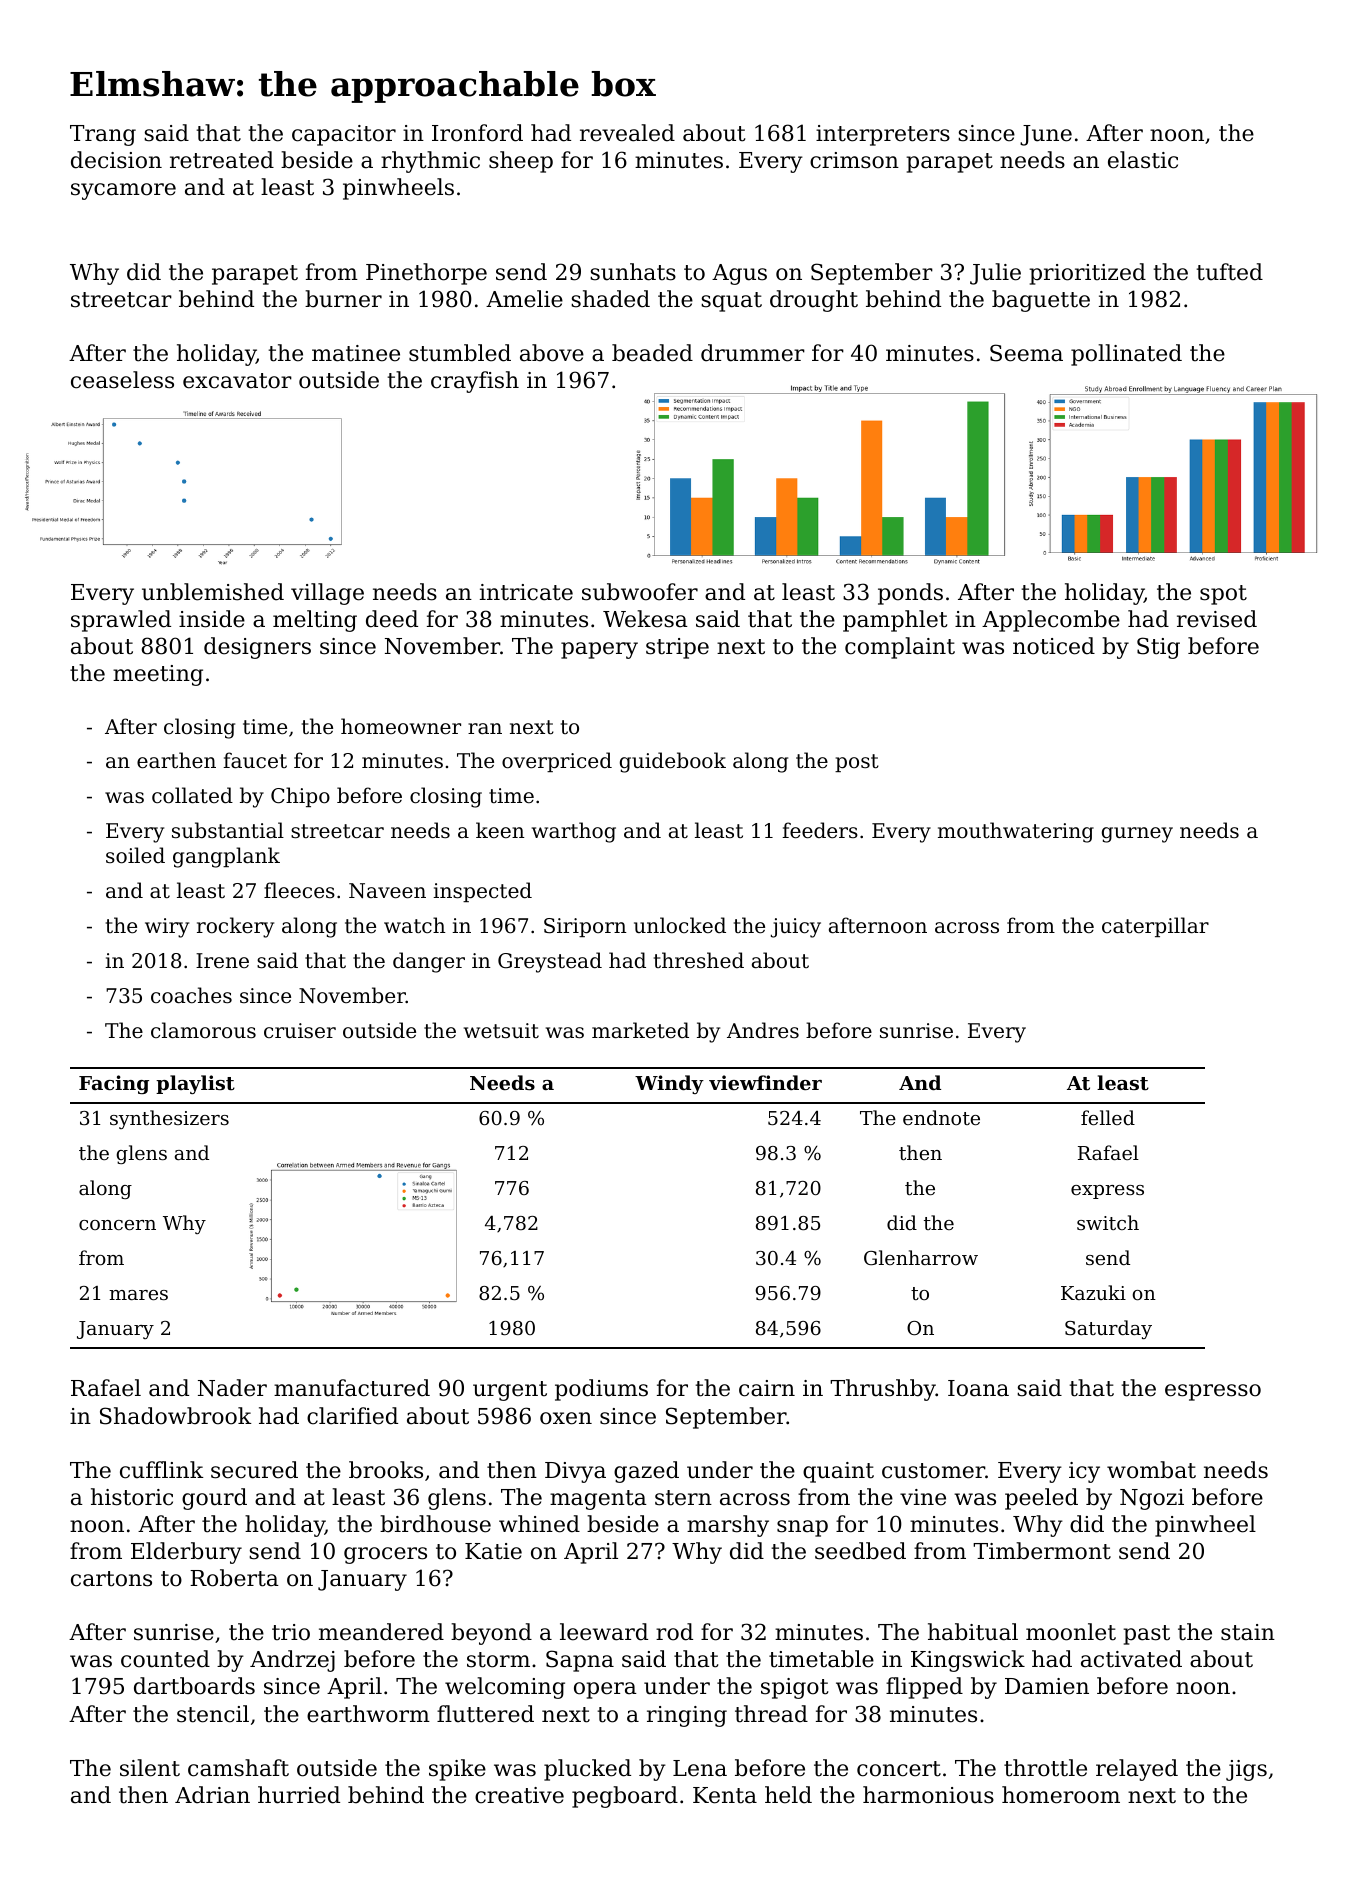 Image resolution: width=1345 pixels, height=1902 pixels. Describe the element at coordinates (854, 160) in the image. I see `crimson` at that location.
